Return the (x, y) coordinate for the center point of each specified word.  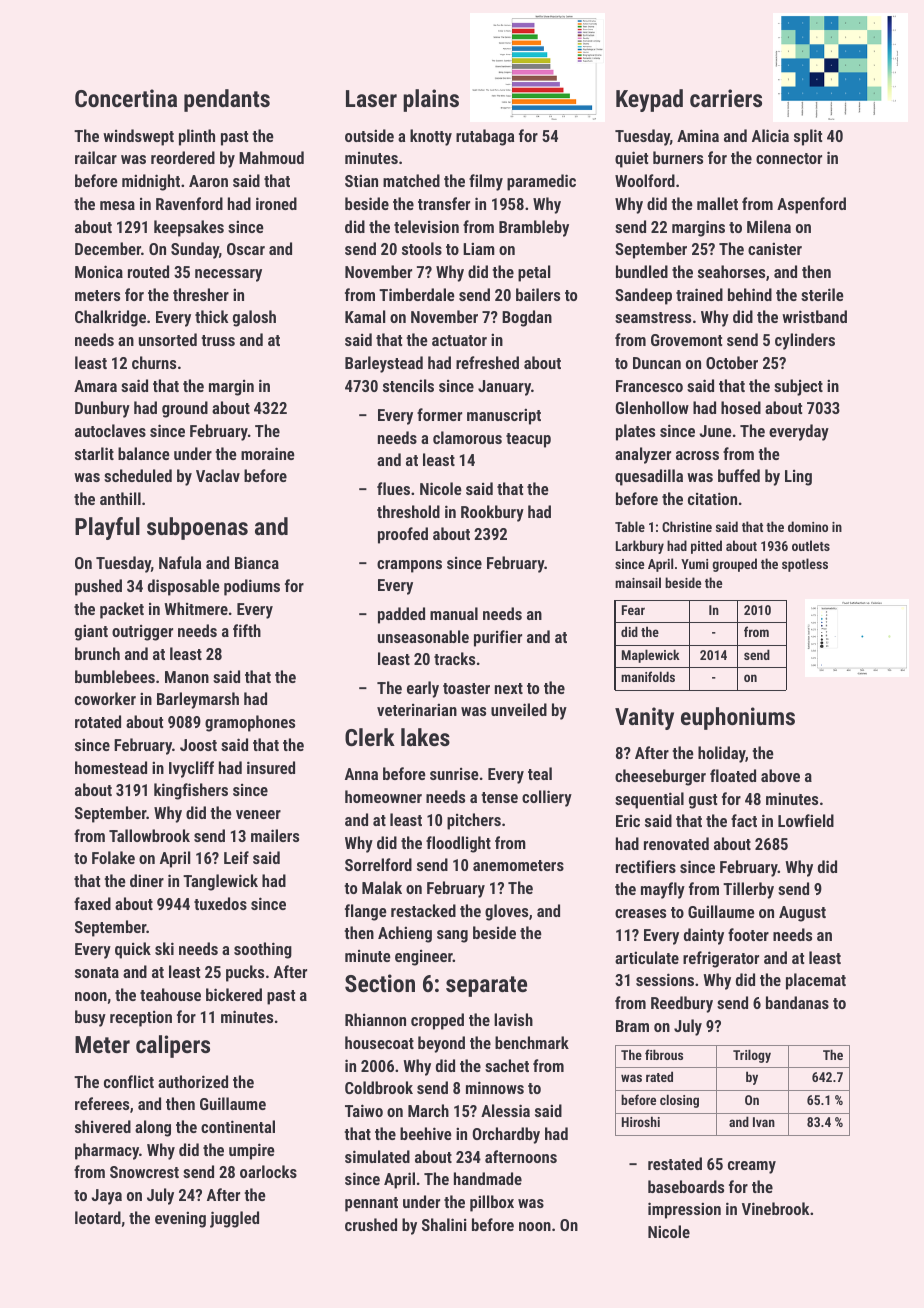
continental (238, 1126)
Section (380, 983)
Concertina (126, 98)
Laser (371, 98)
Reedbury (682, 1004)
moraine (268, 453)
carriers (726, 98)
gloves (506, 912)
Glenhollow (652, 407)
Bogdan (527, 318)
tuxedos (220, 903)
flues (393, 488)
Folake (113, 857)
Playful (107, 528)
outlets (811, 545)
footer (748, 934)
